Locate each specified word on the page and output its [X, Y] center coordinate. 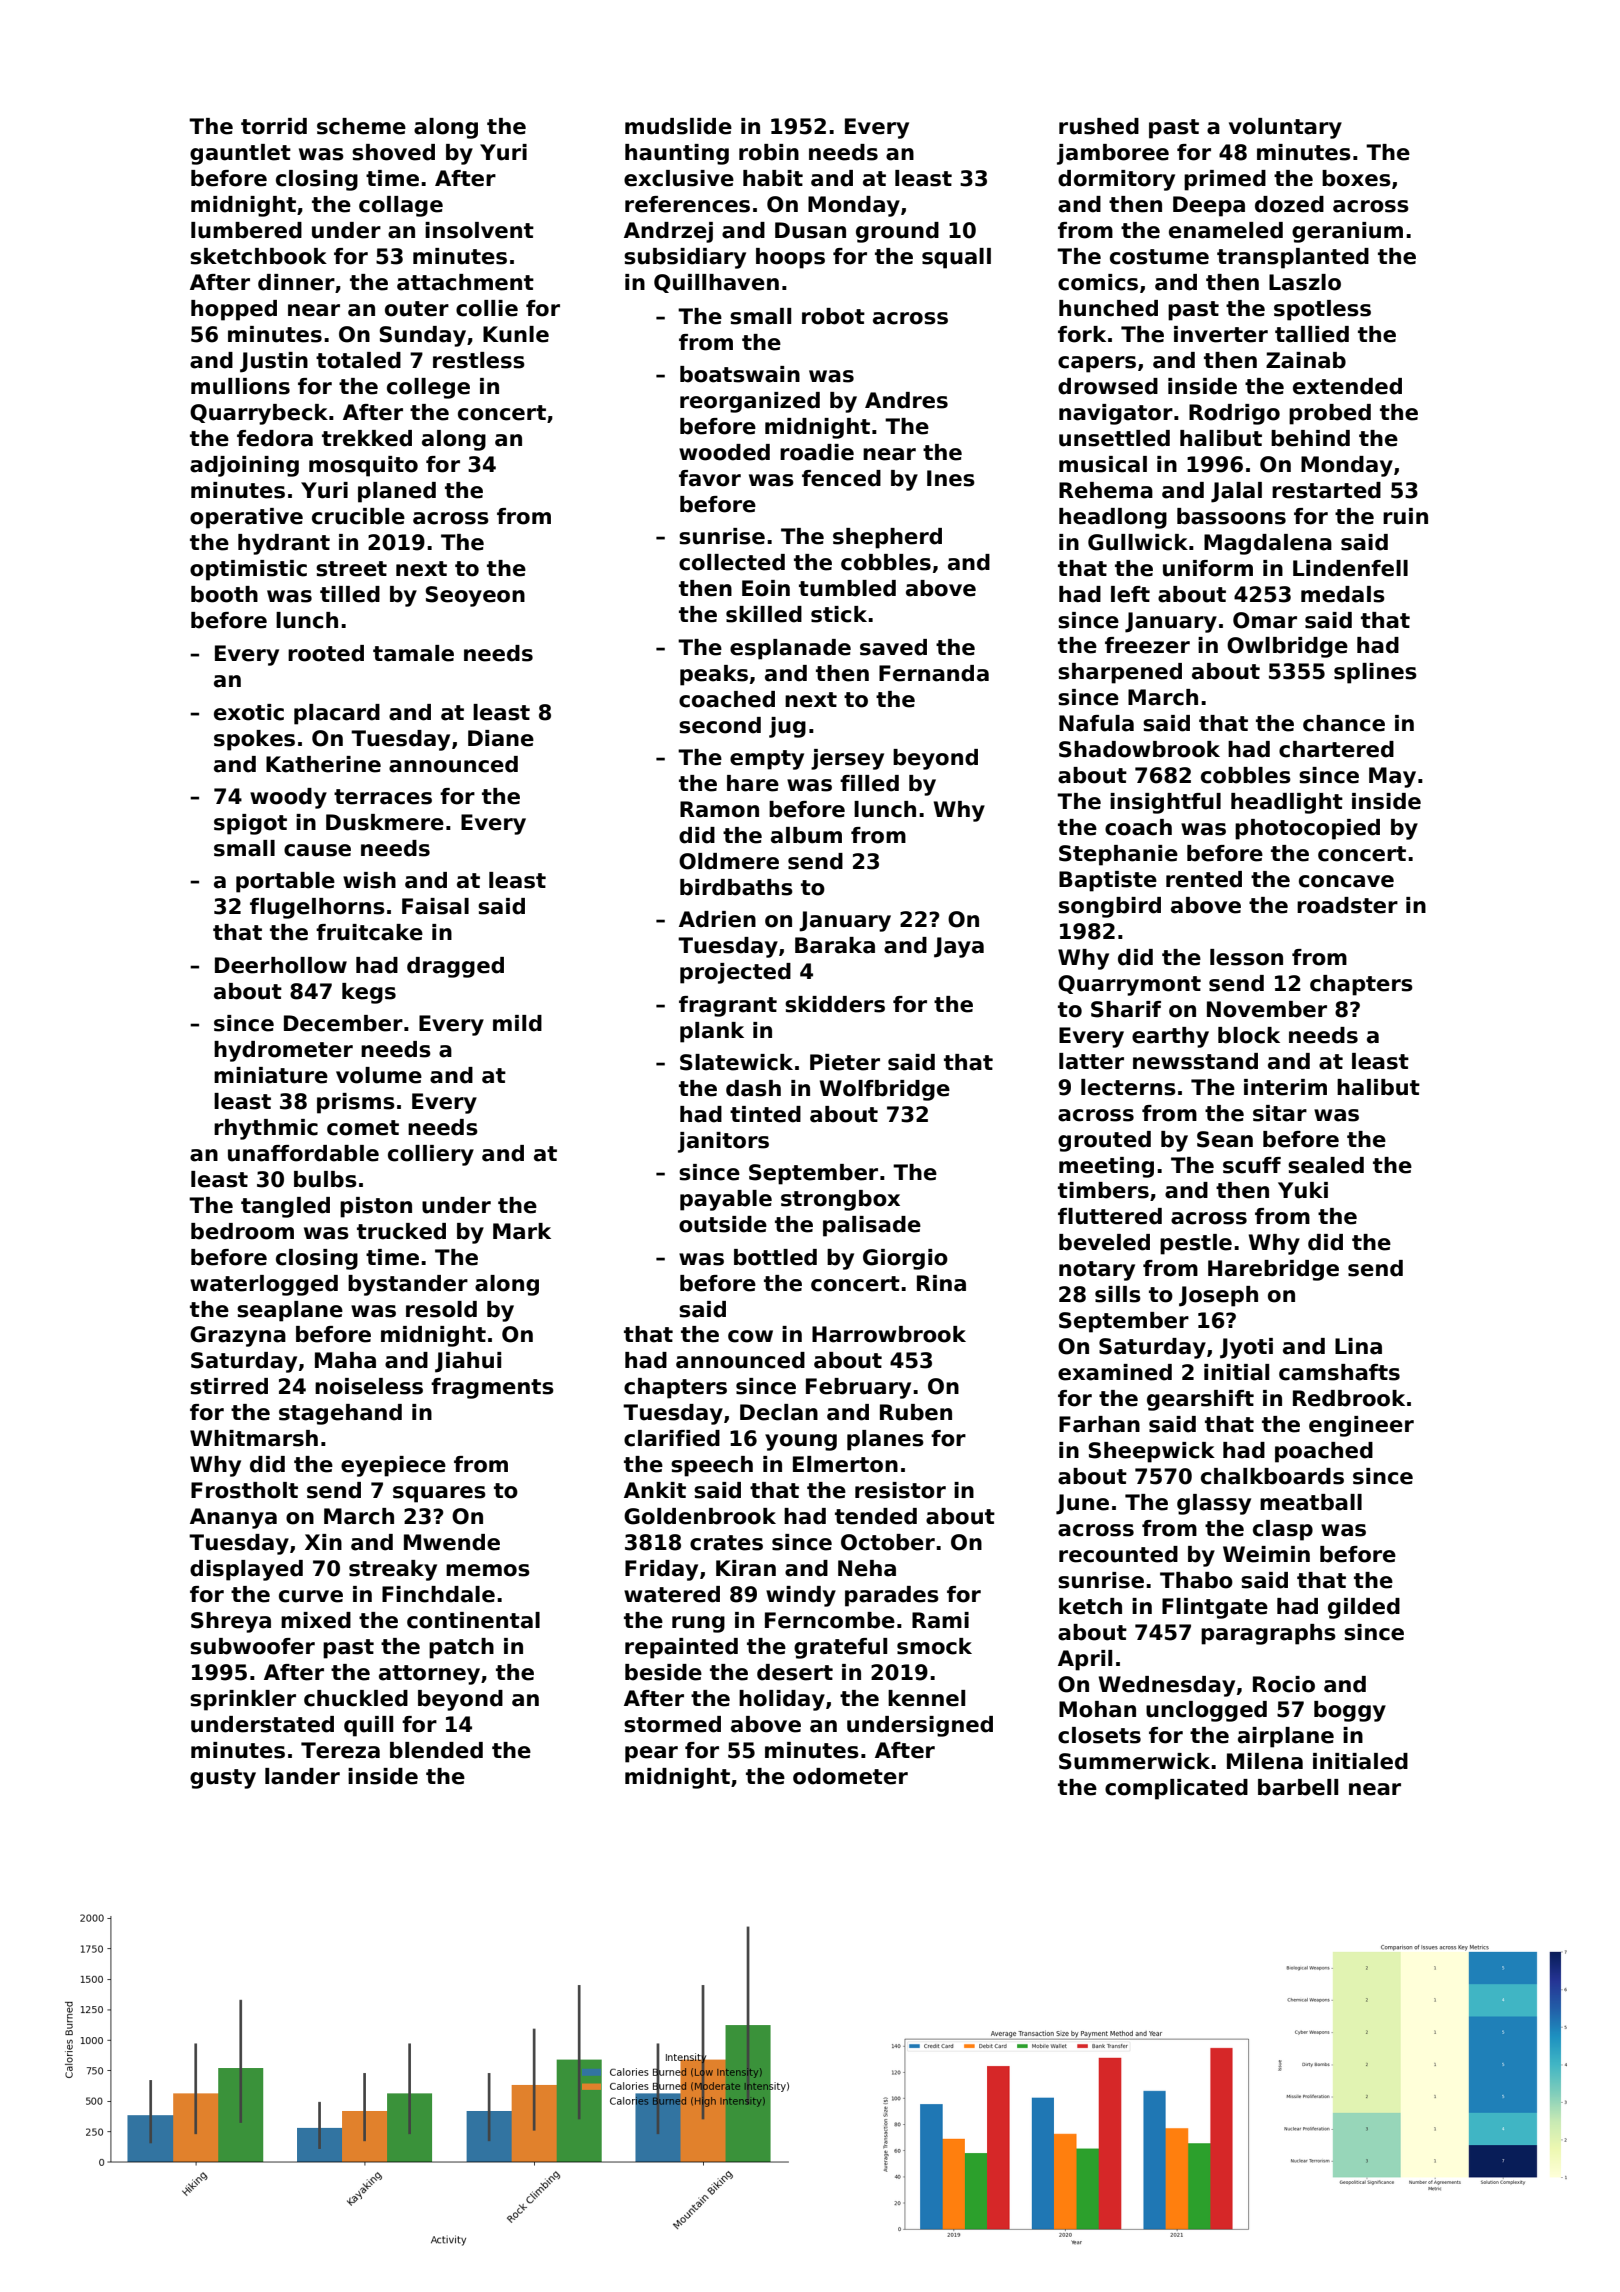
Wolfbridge [885, 1090]
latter [1091, 1061]
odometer [850, 1776]
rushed [1099, 126]
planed [397, 492]
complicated [1176, 1789]
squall [956, 258]
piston [376, 1207]
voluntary [1285, 128]
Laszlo [1305, 282]
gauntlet [240, 154]
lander [302, 1776]
